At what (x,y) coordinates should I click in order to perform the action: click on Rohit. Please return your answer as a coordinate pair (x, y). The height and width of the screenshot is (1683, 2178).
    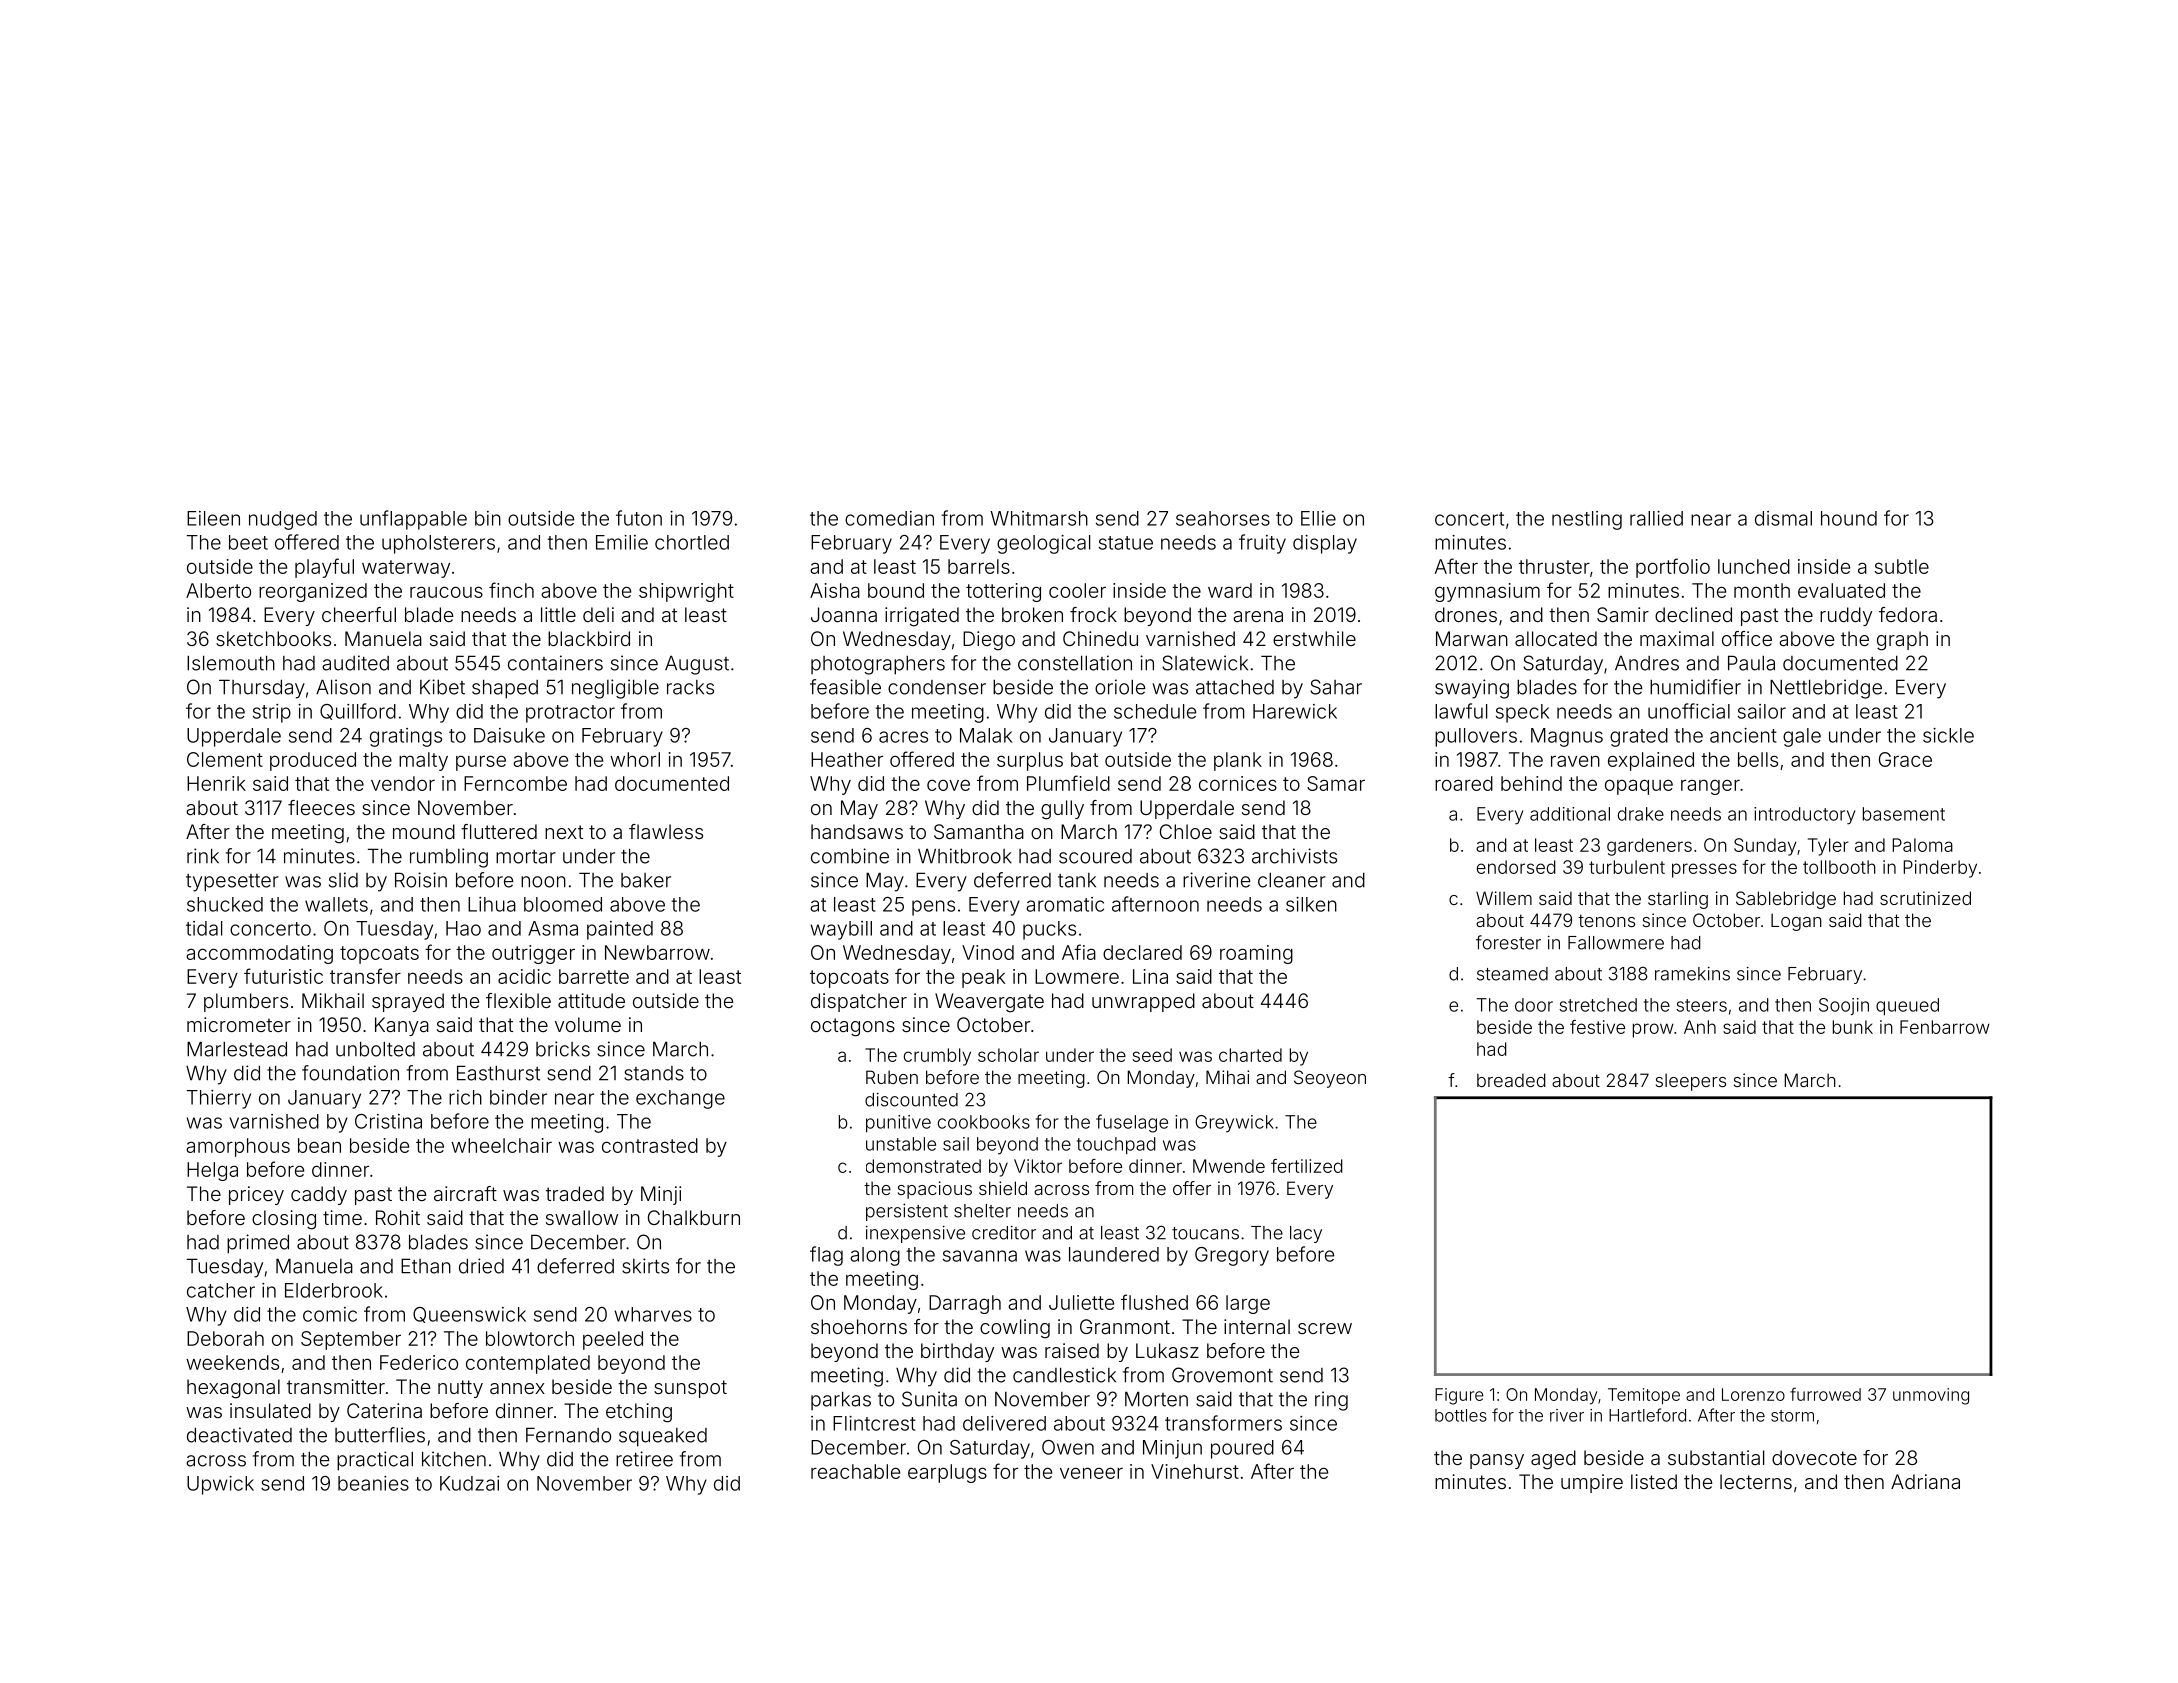
    Looking at the image, I should click on (398, 1217).
